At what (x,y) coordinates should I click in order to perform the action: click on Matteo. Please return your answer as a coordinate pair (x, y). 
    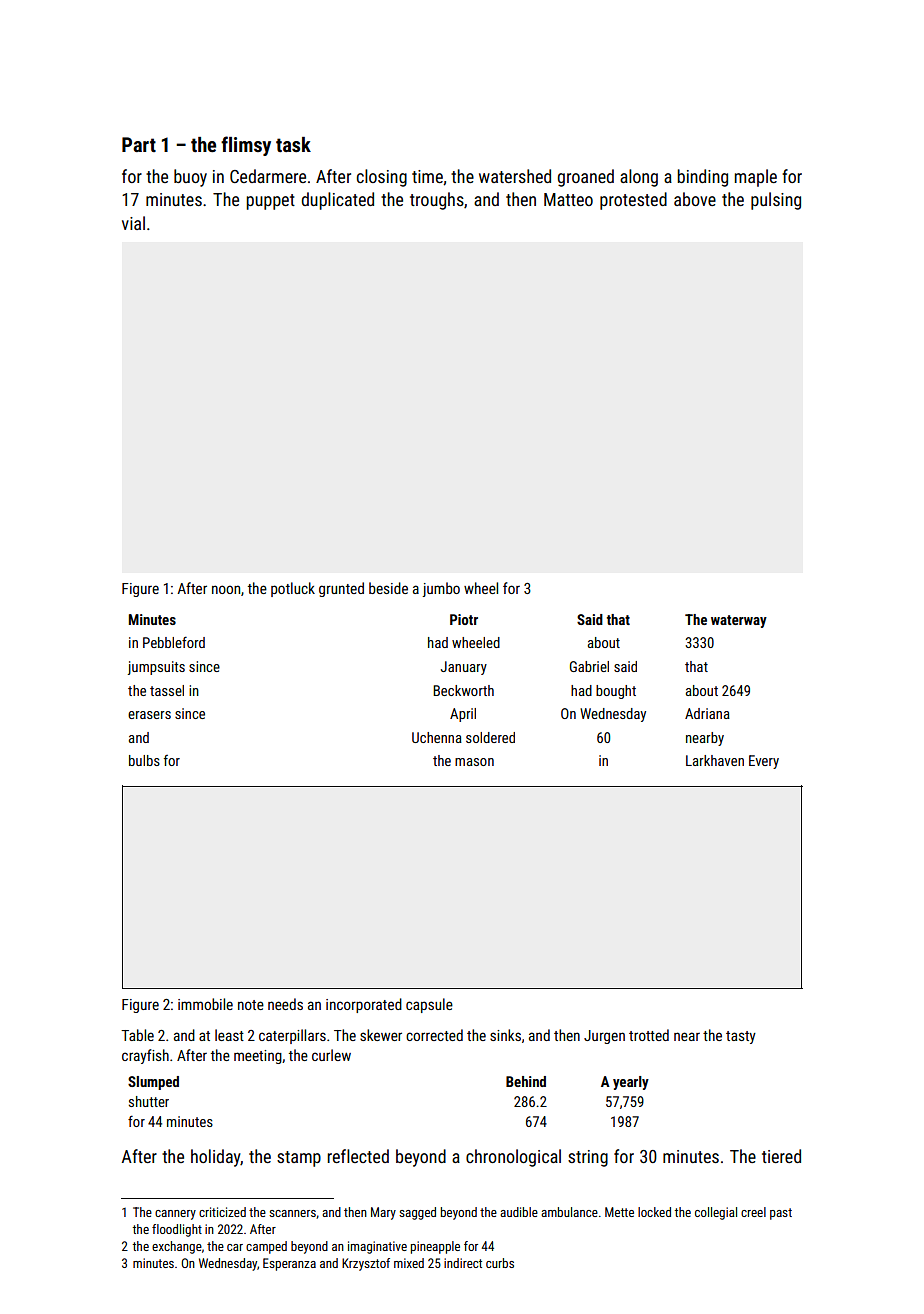
    Looking at the image, I should click on (568, 199).
